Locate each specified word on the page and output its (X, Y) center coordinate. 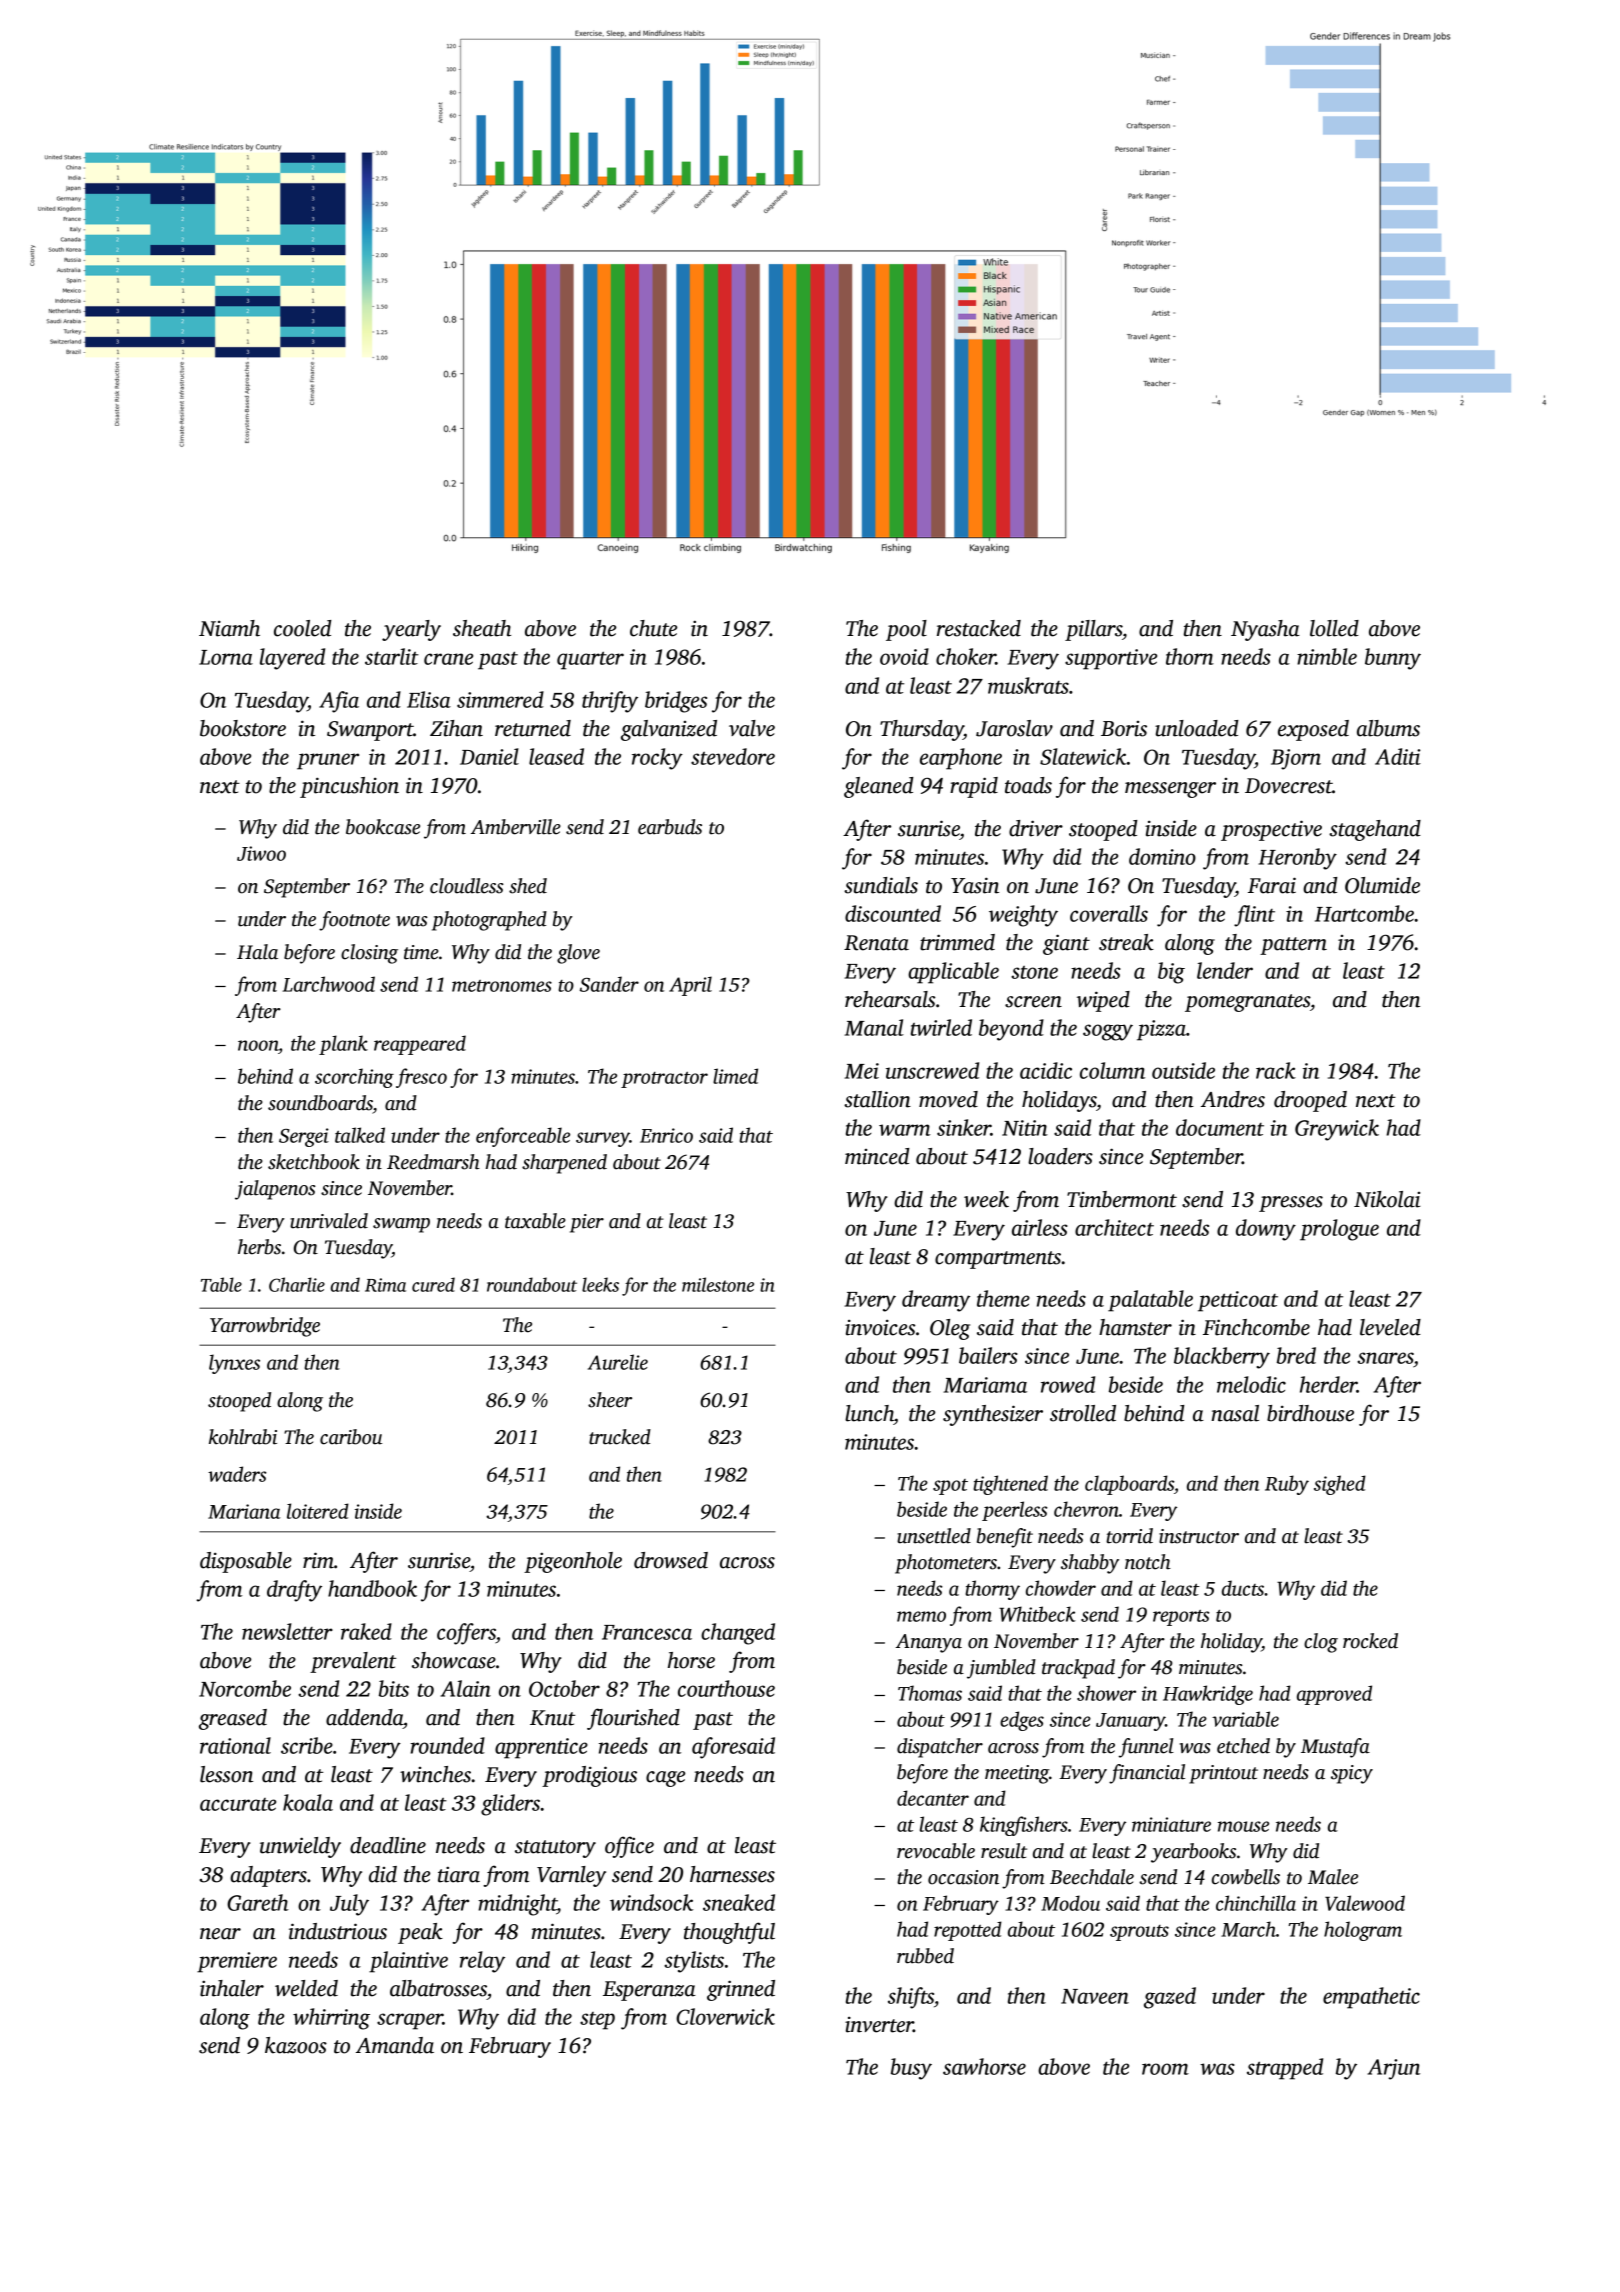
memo (921, 1616)
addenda (364, 1717)
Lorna (226, 657)
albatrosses (438, 1988)
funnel (1146, 1748)
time (421, 952)
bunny (1393, 659)
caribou (351, 1437)
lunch (869, 1413)
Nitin (1025, 1128)
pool (906, 630)
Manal (874, 1027)
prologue (1339, 1230)
